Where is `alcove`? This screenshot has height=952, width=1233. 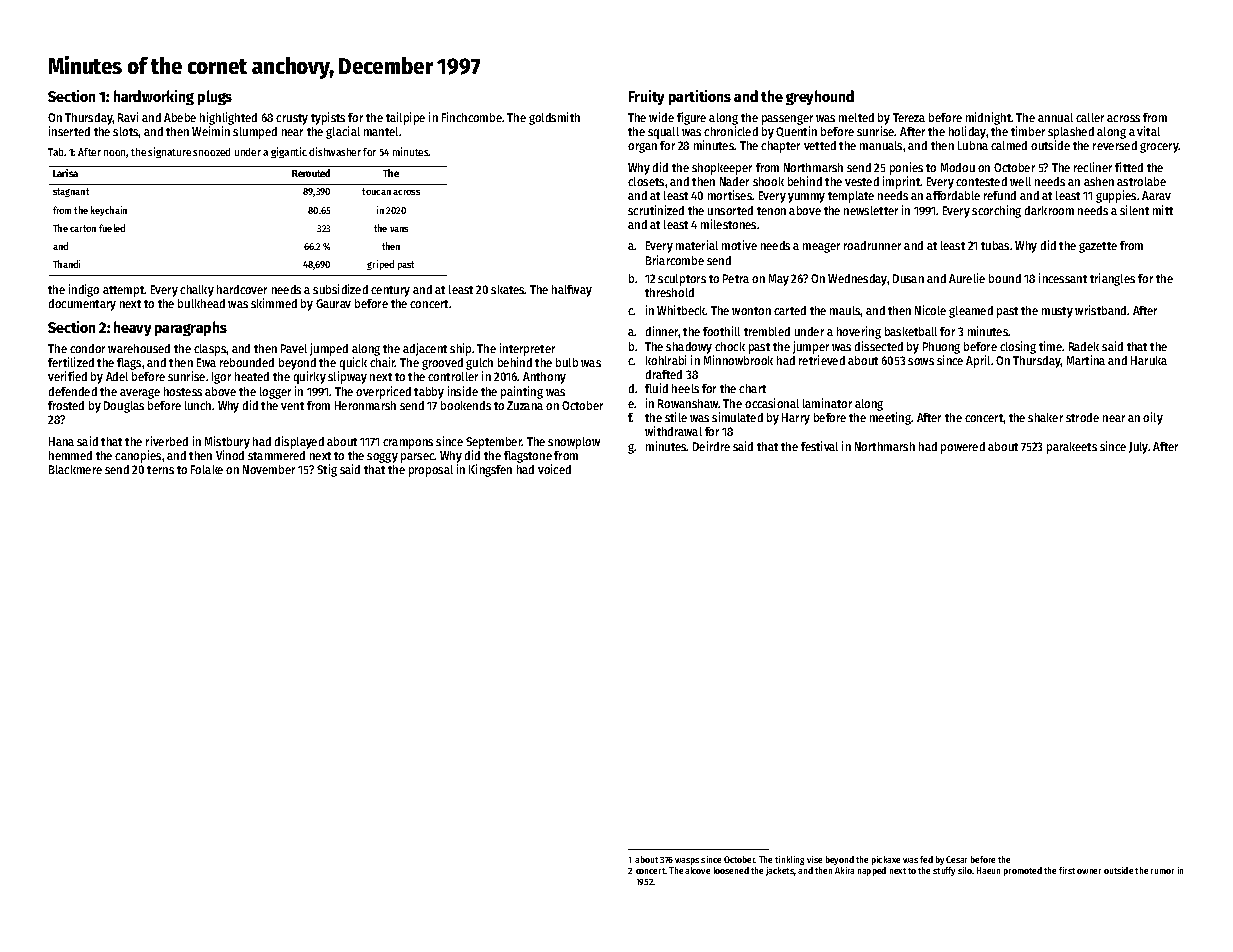 alcove is located at coordinates (697, 870).
